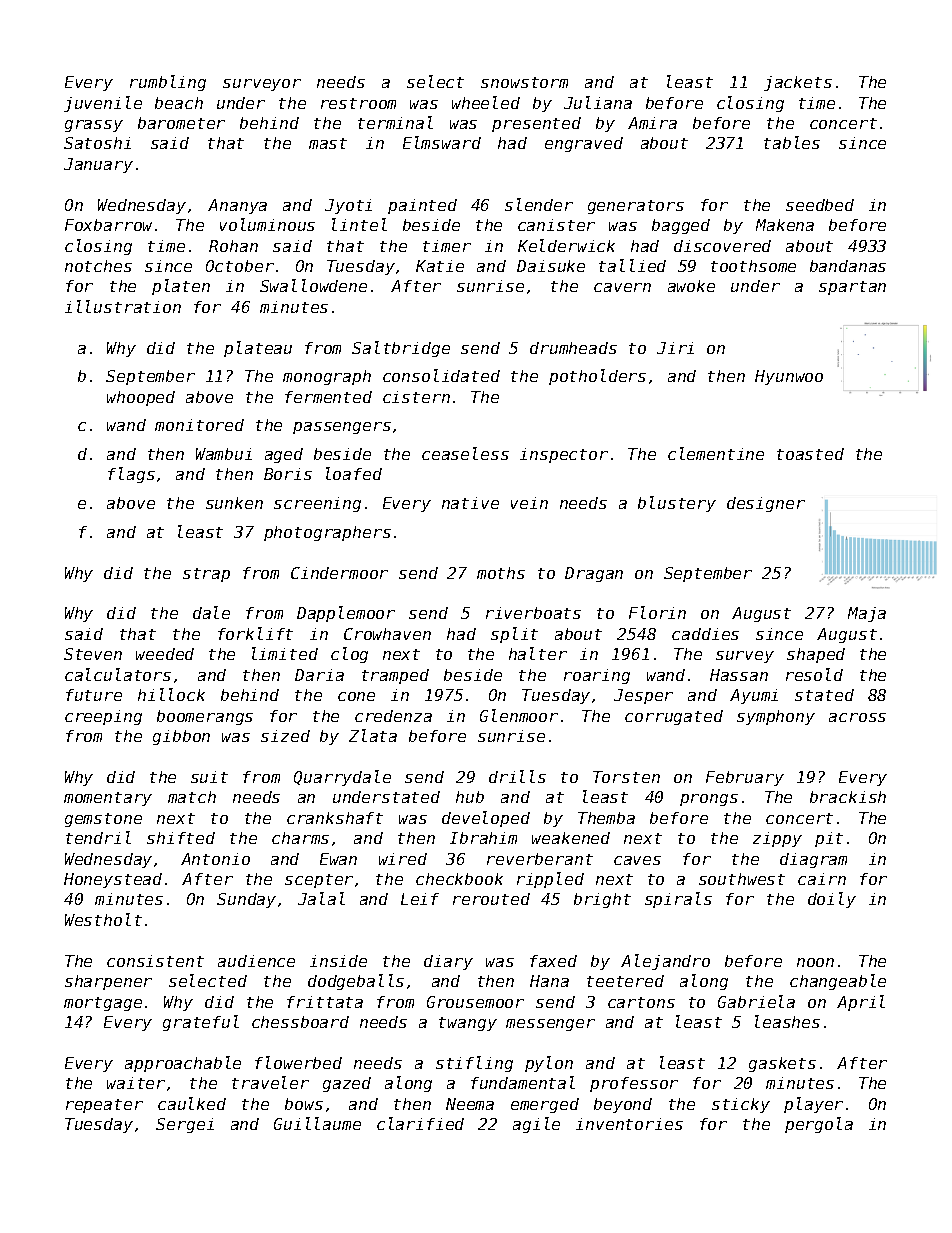  What do you see at coordinates (387, 634) in the screenshot?
I see `Crowhaven` at bounding box center [387, 634].
